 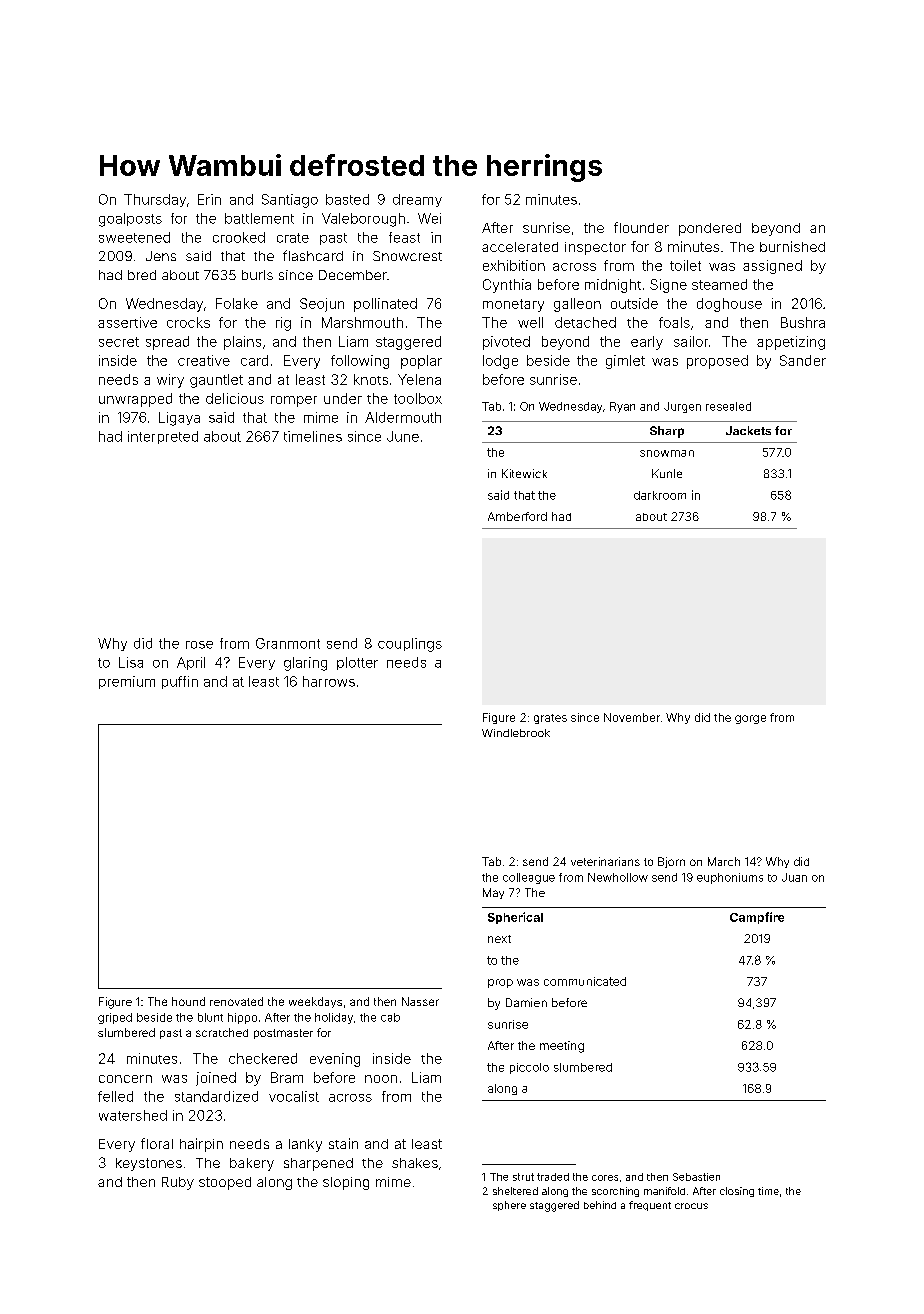 What do you see at coordinates (403, 436) in the screenshot?
I see `June` at bounding box center [403, 436].
